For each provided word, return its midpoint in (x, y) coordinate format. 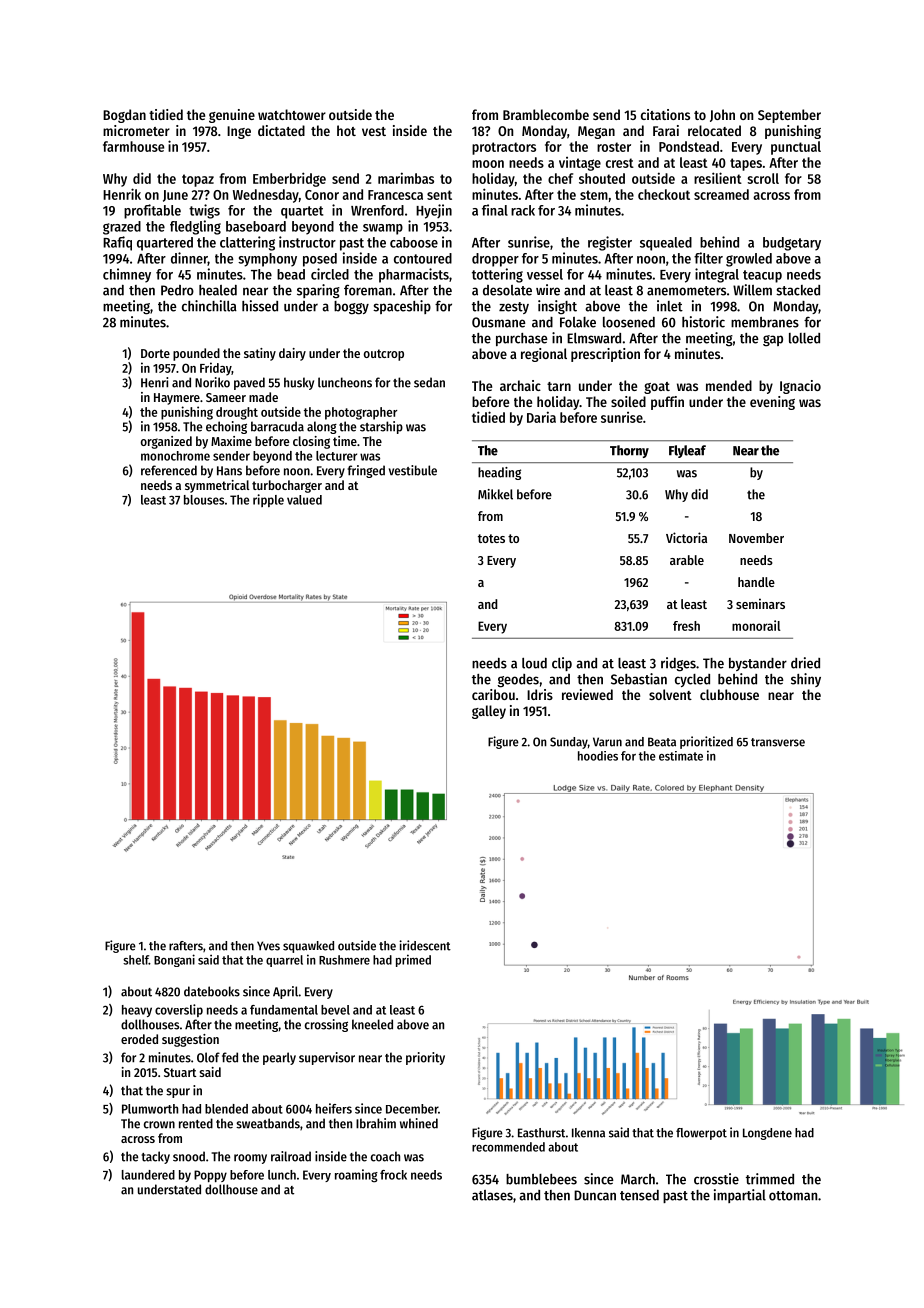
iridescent (425, 945)
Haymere (177, 399)
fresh (686, 626)
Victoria (686, 537)
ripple (268, 500)
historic (703, 322)
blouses (204, 500)
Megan (596, 132)
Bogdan (124, 116)
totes (491, 538)
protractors (504, 148)
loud (534, 663)
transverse (778, 742)
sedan (429, 382)
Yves (268, 946)
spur (178, 1093)
